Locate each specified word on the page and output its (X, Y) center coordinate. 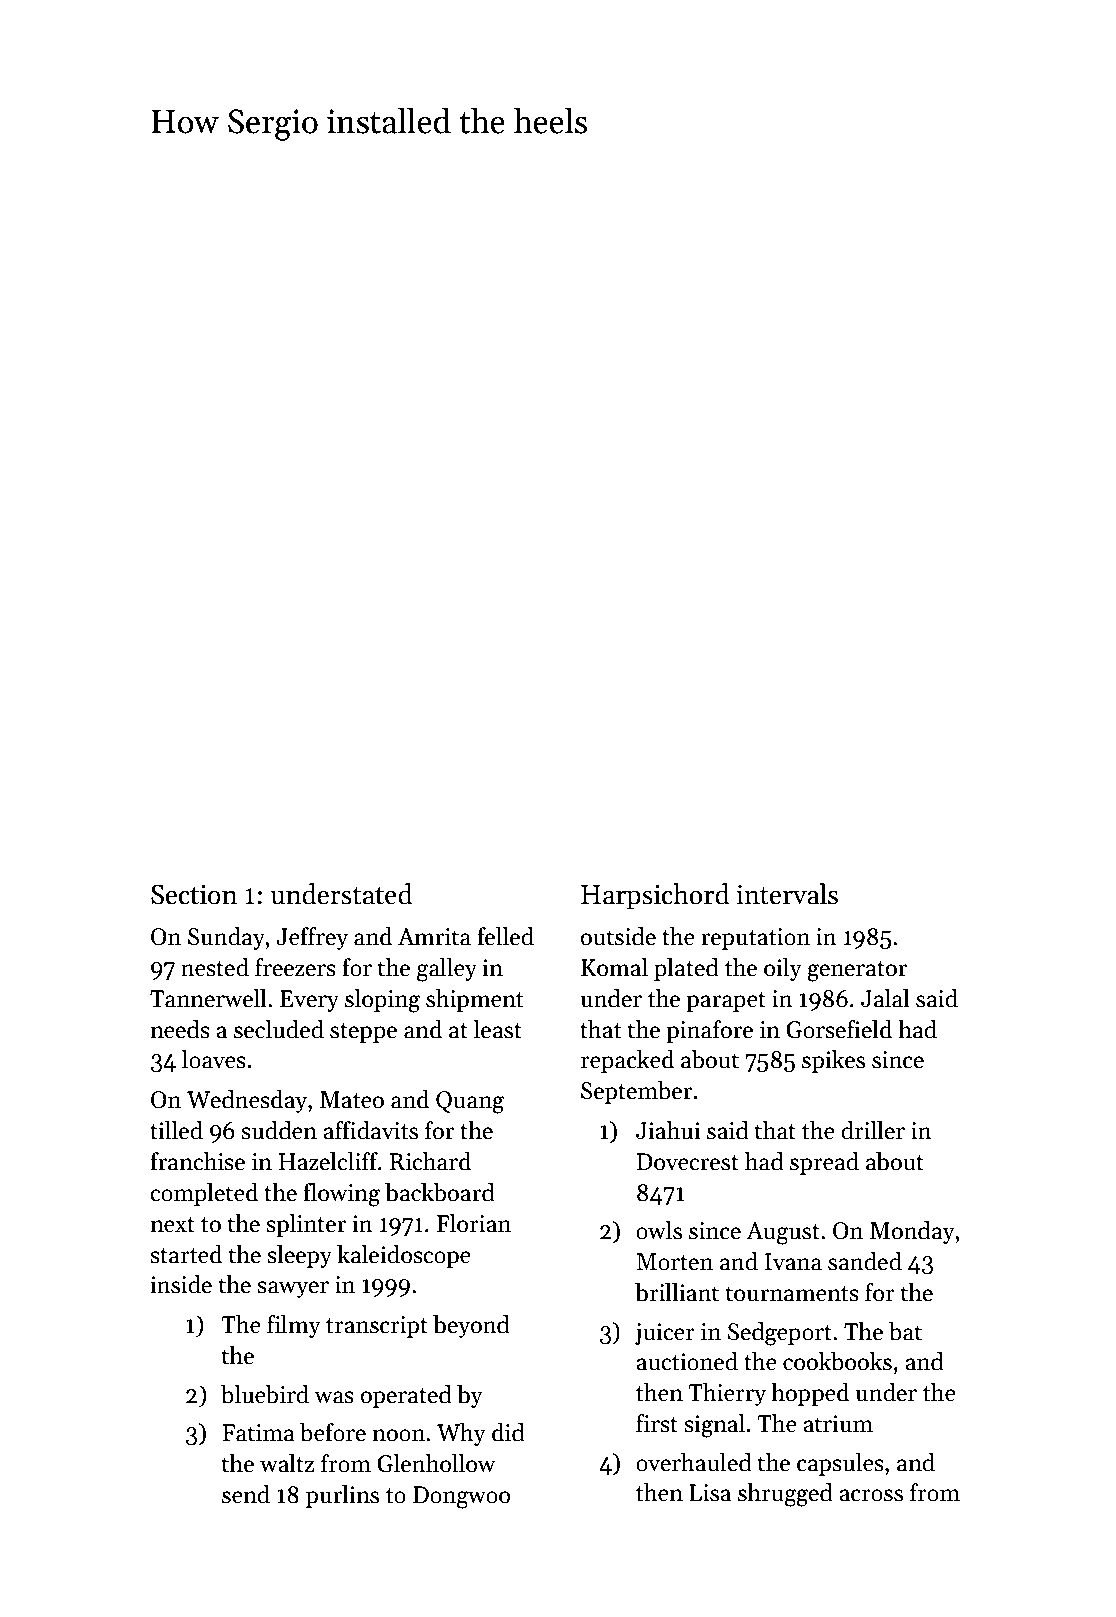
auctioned (687, 1361)
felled (505, 936)
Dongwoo (461, 1497)
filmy (294, 1326)
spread (824, 1163)
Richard (430, 1161)
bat (905, 1331)
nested (215, 967)
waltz (287, 1463)
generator (857, 971)
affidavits (370, 1130)
